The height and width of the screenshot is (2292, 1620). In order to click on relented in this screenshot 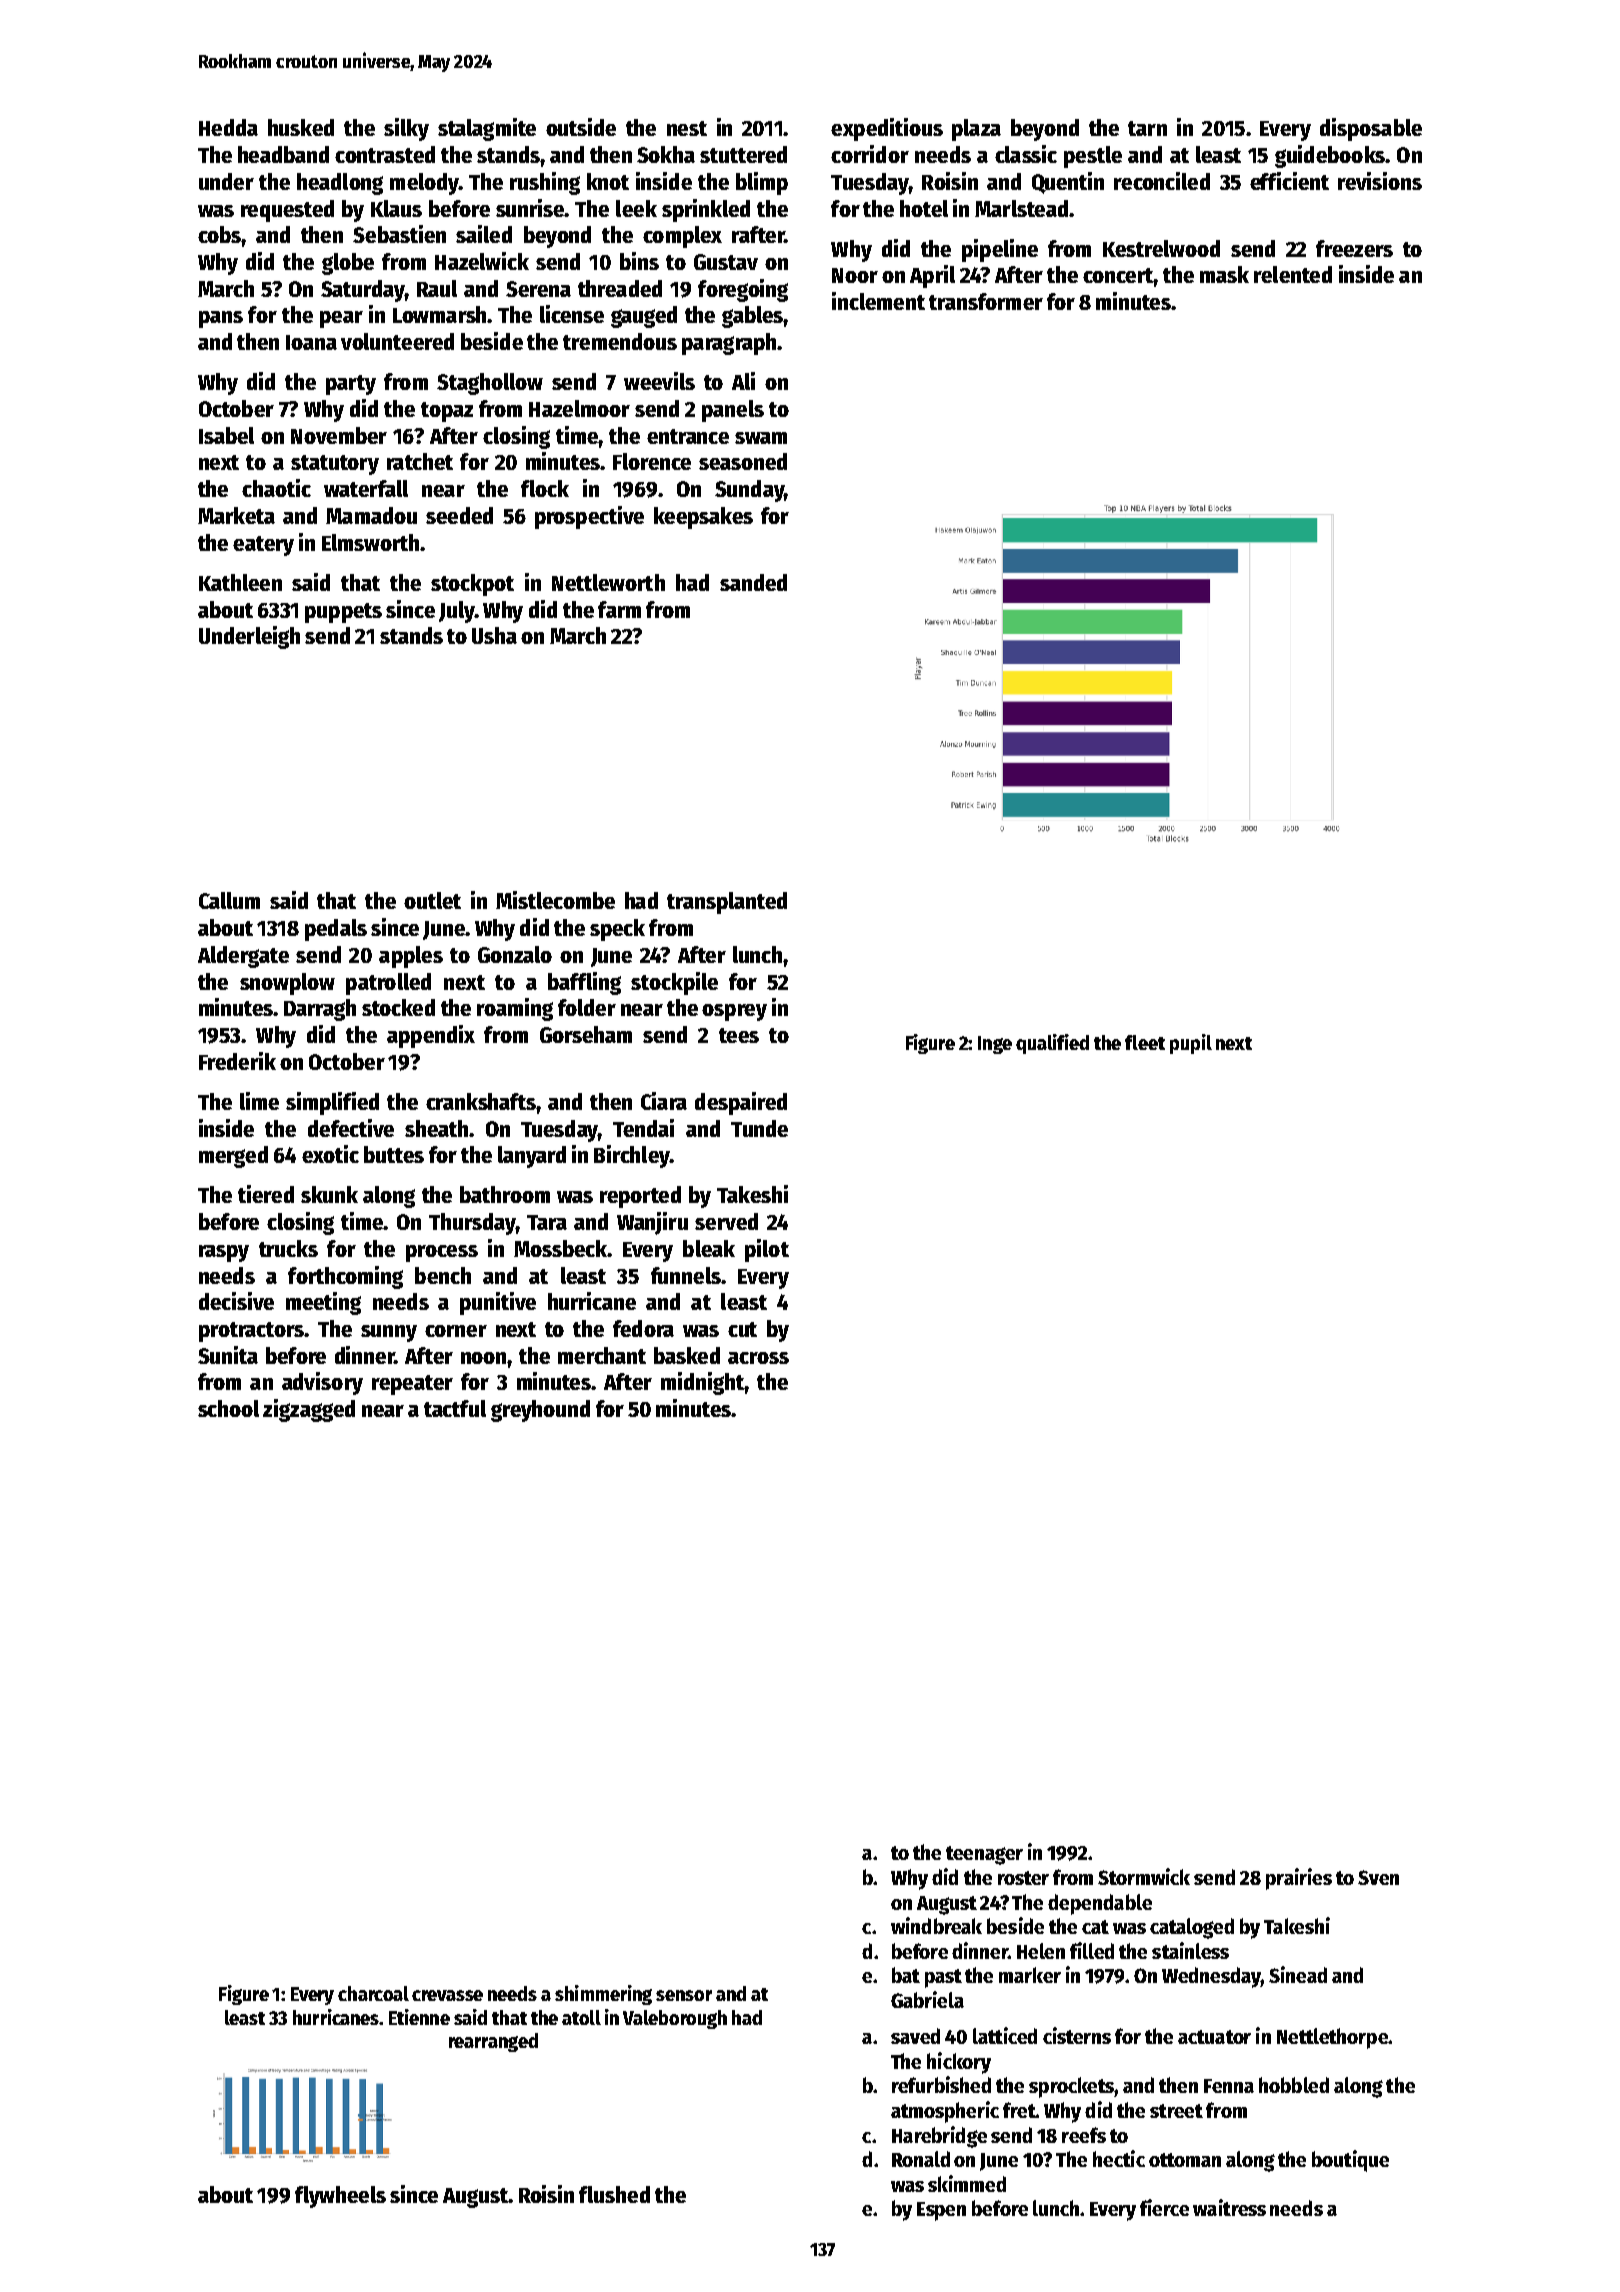, I will do `click(1293, 274)`.
